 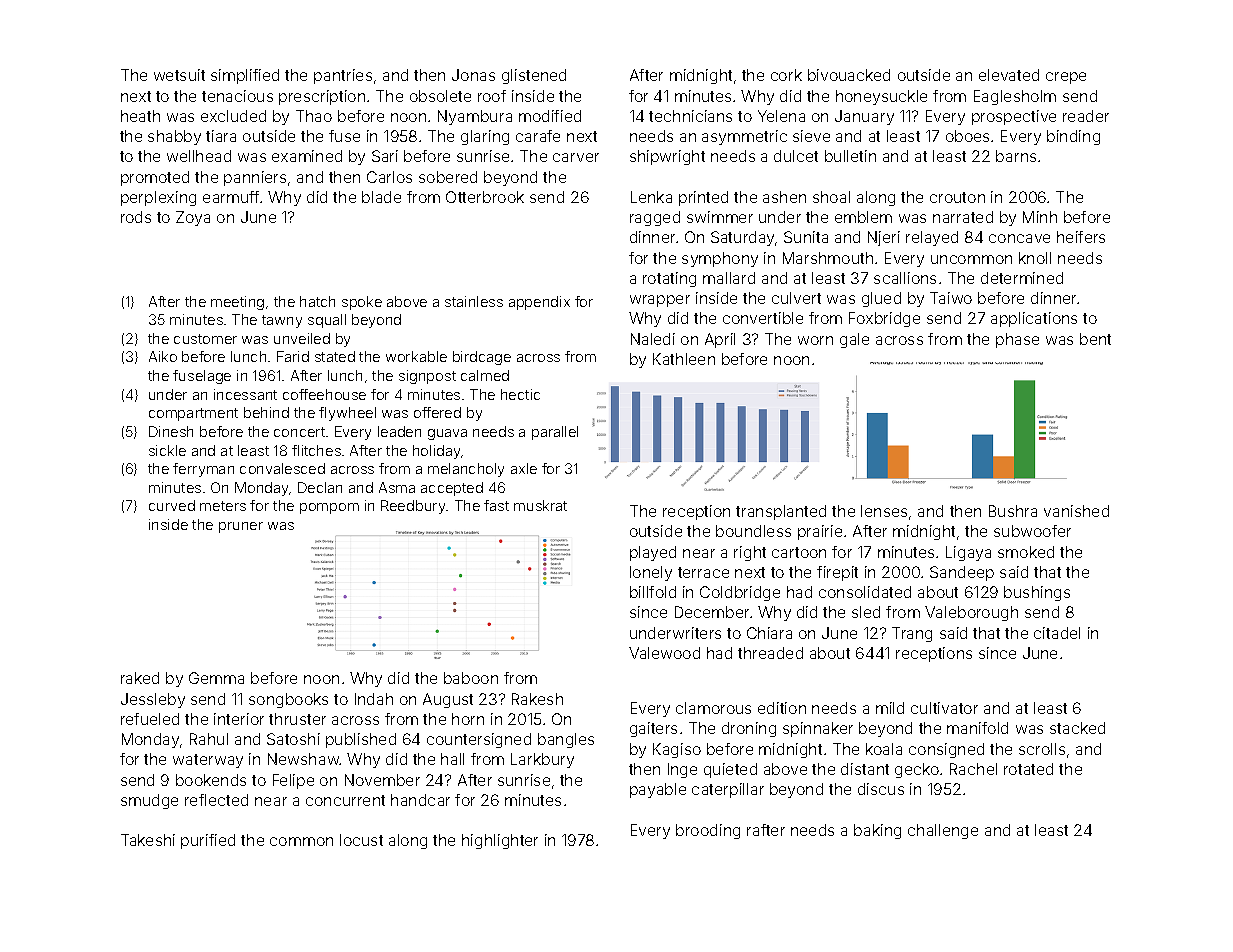 What do you see at coordinates (708, 831) in the screenshot?
I see `brooding` at bounding box center [708, 831].
